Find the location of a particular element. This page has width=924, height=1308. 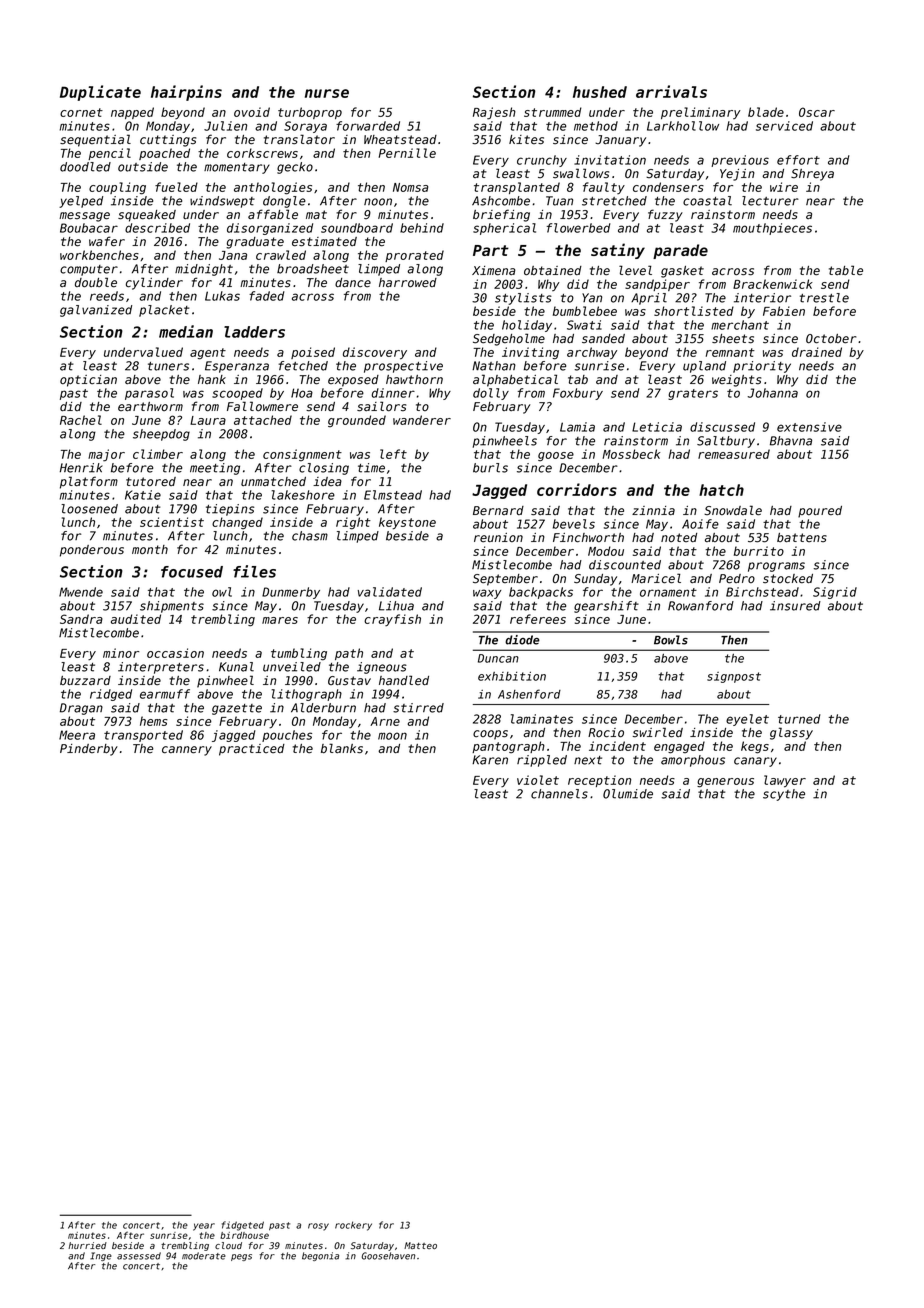

Oscar is located at coordinates (817, 112).
